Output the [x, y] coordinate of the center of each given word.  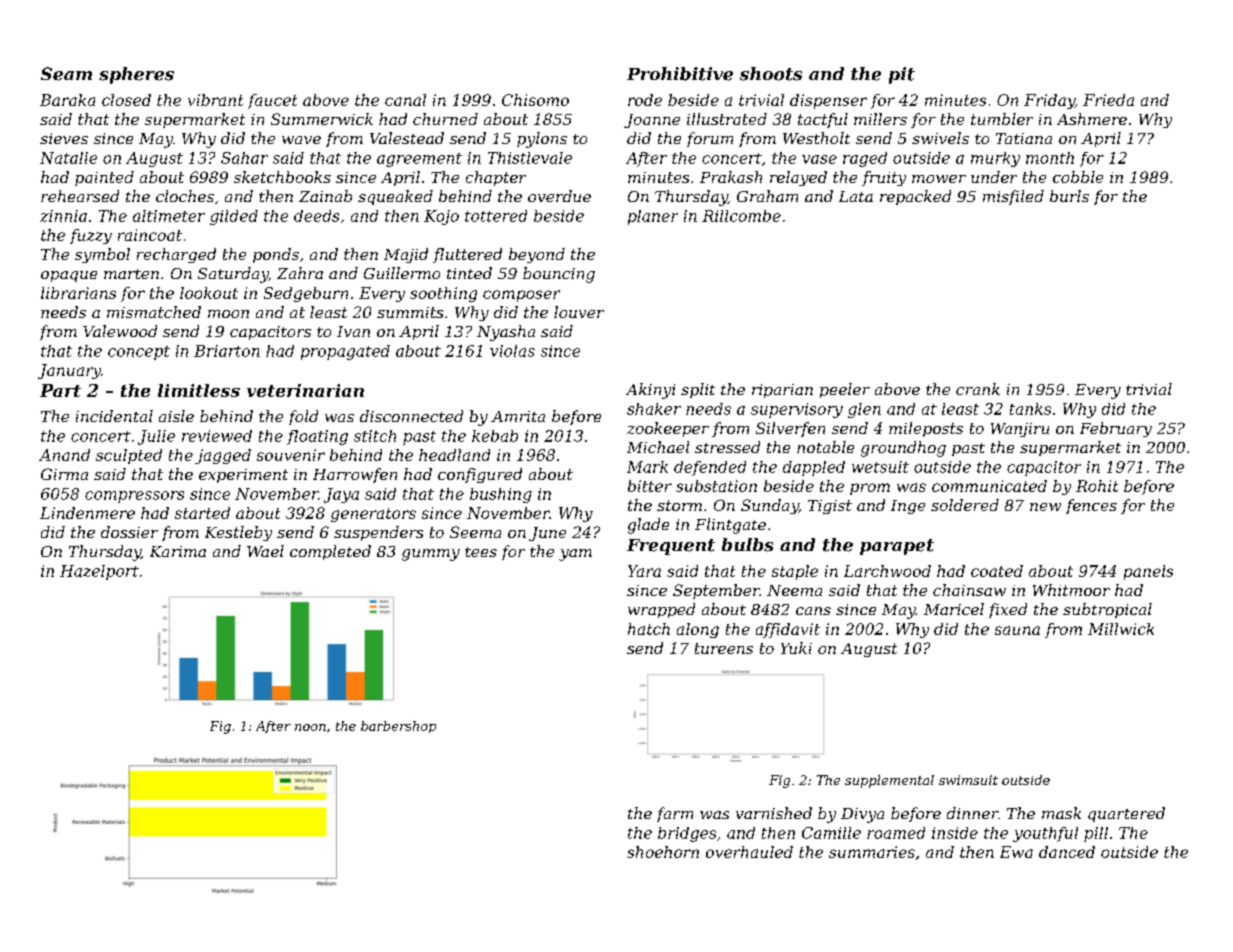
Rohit [1097, 486]
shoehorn [663, 852]
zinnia [63, 216]
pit [902, 75]
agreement [419, 160]
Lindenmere [87, 513]
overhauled [749, 852]
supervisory [797, 410]
